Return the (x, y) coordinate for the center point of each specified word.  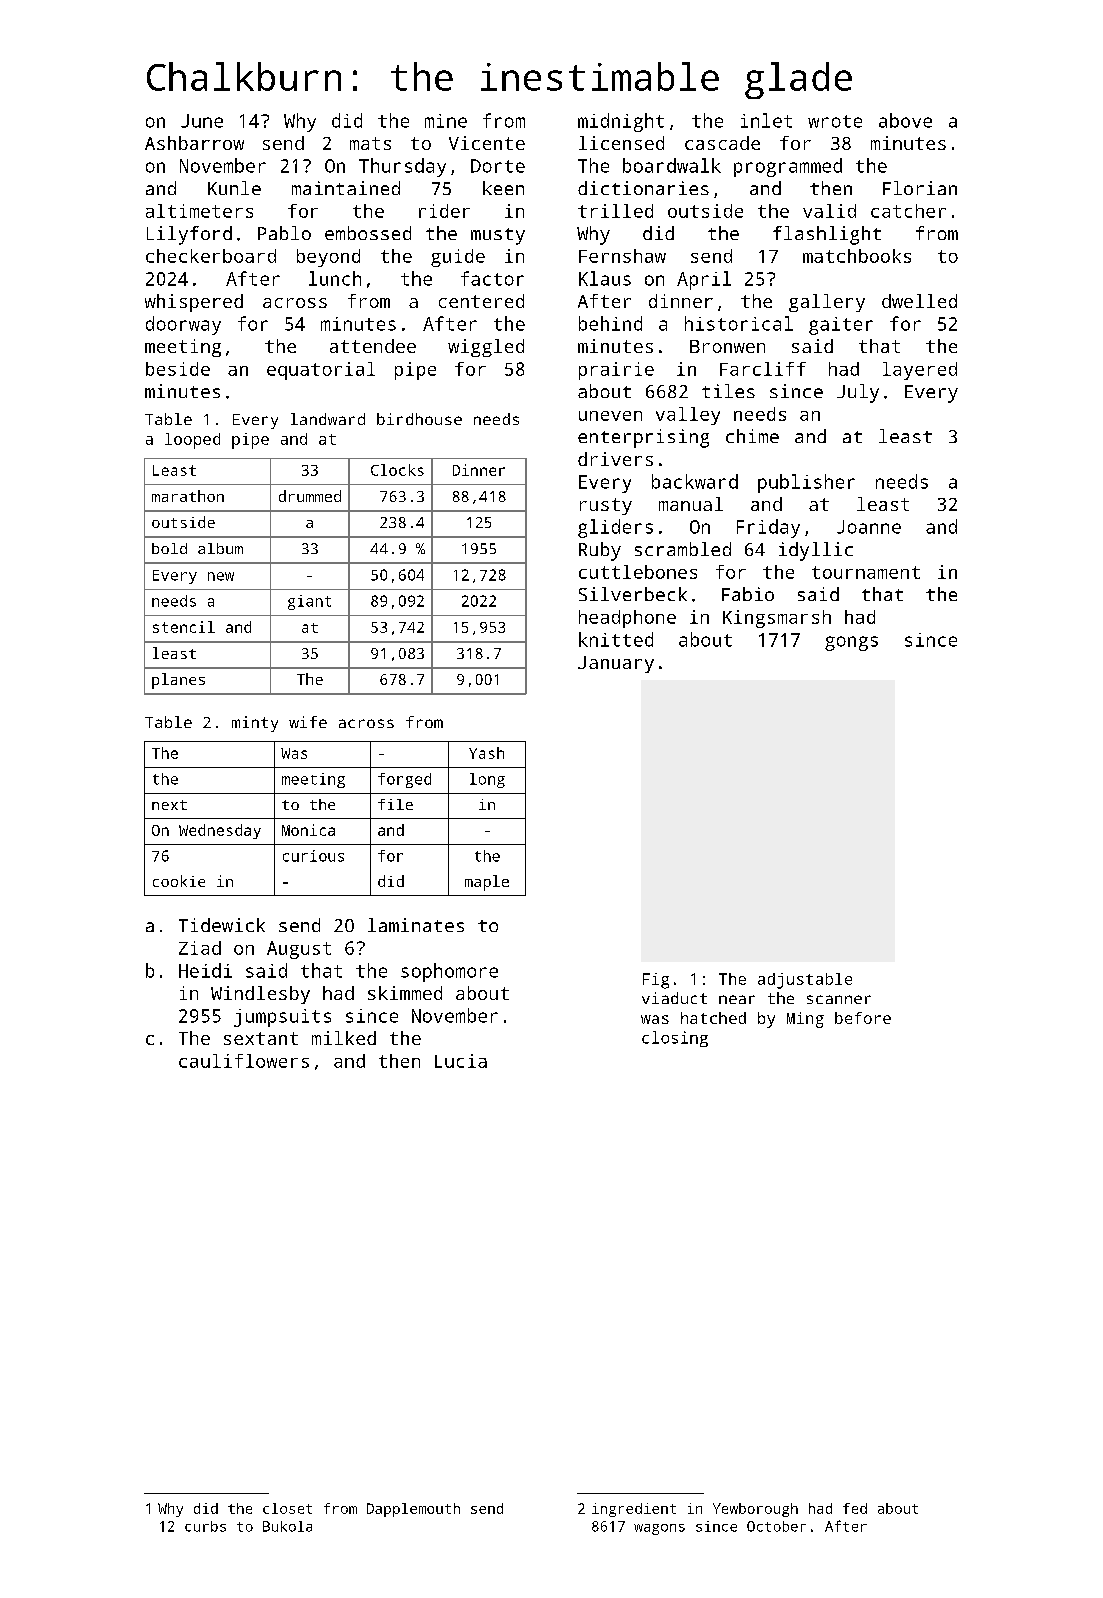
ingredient (634, 1510)
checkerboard (211, 256)
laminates (416, 925)
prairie (616, 371)
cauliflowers (244, 1061)
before (863, 1018)
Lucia (461, 1061)
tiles (728, 391)
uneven (610, 416)
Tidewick (222, 925)
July (858, 393)
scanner (839, 999)
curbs (205, 1526)
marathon (188, 496)
